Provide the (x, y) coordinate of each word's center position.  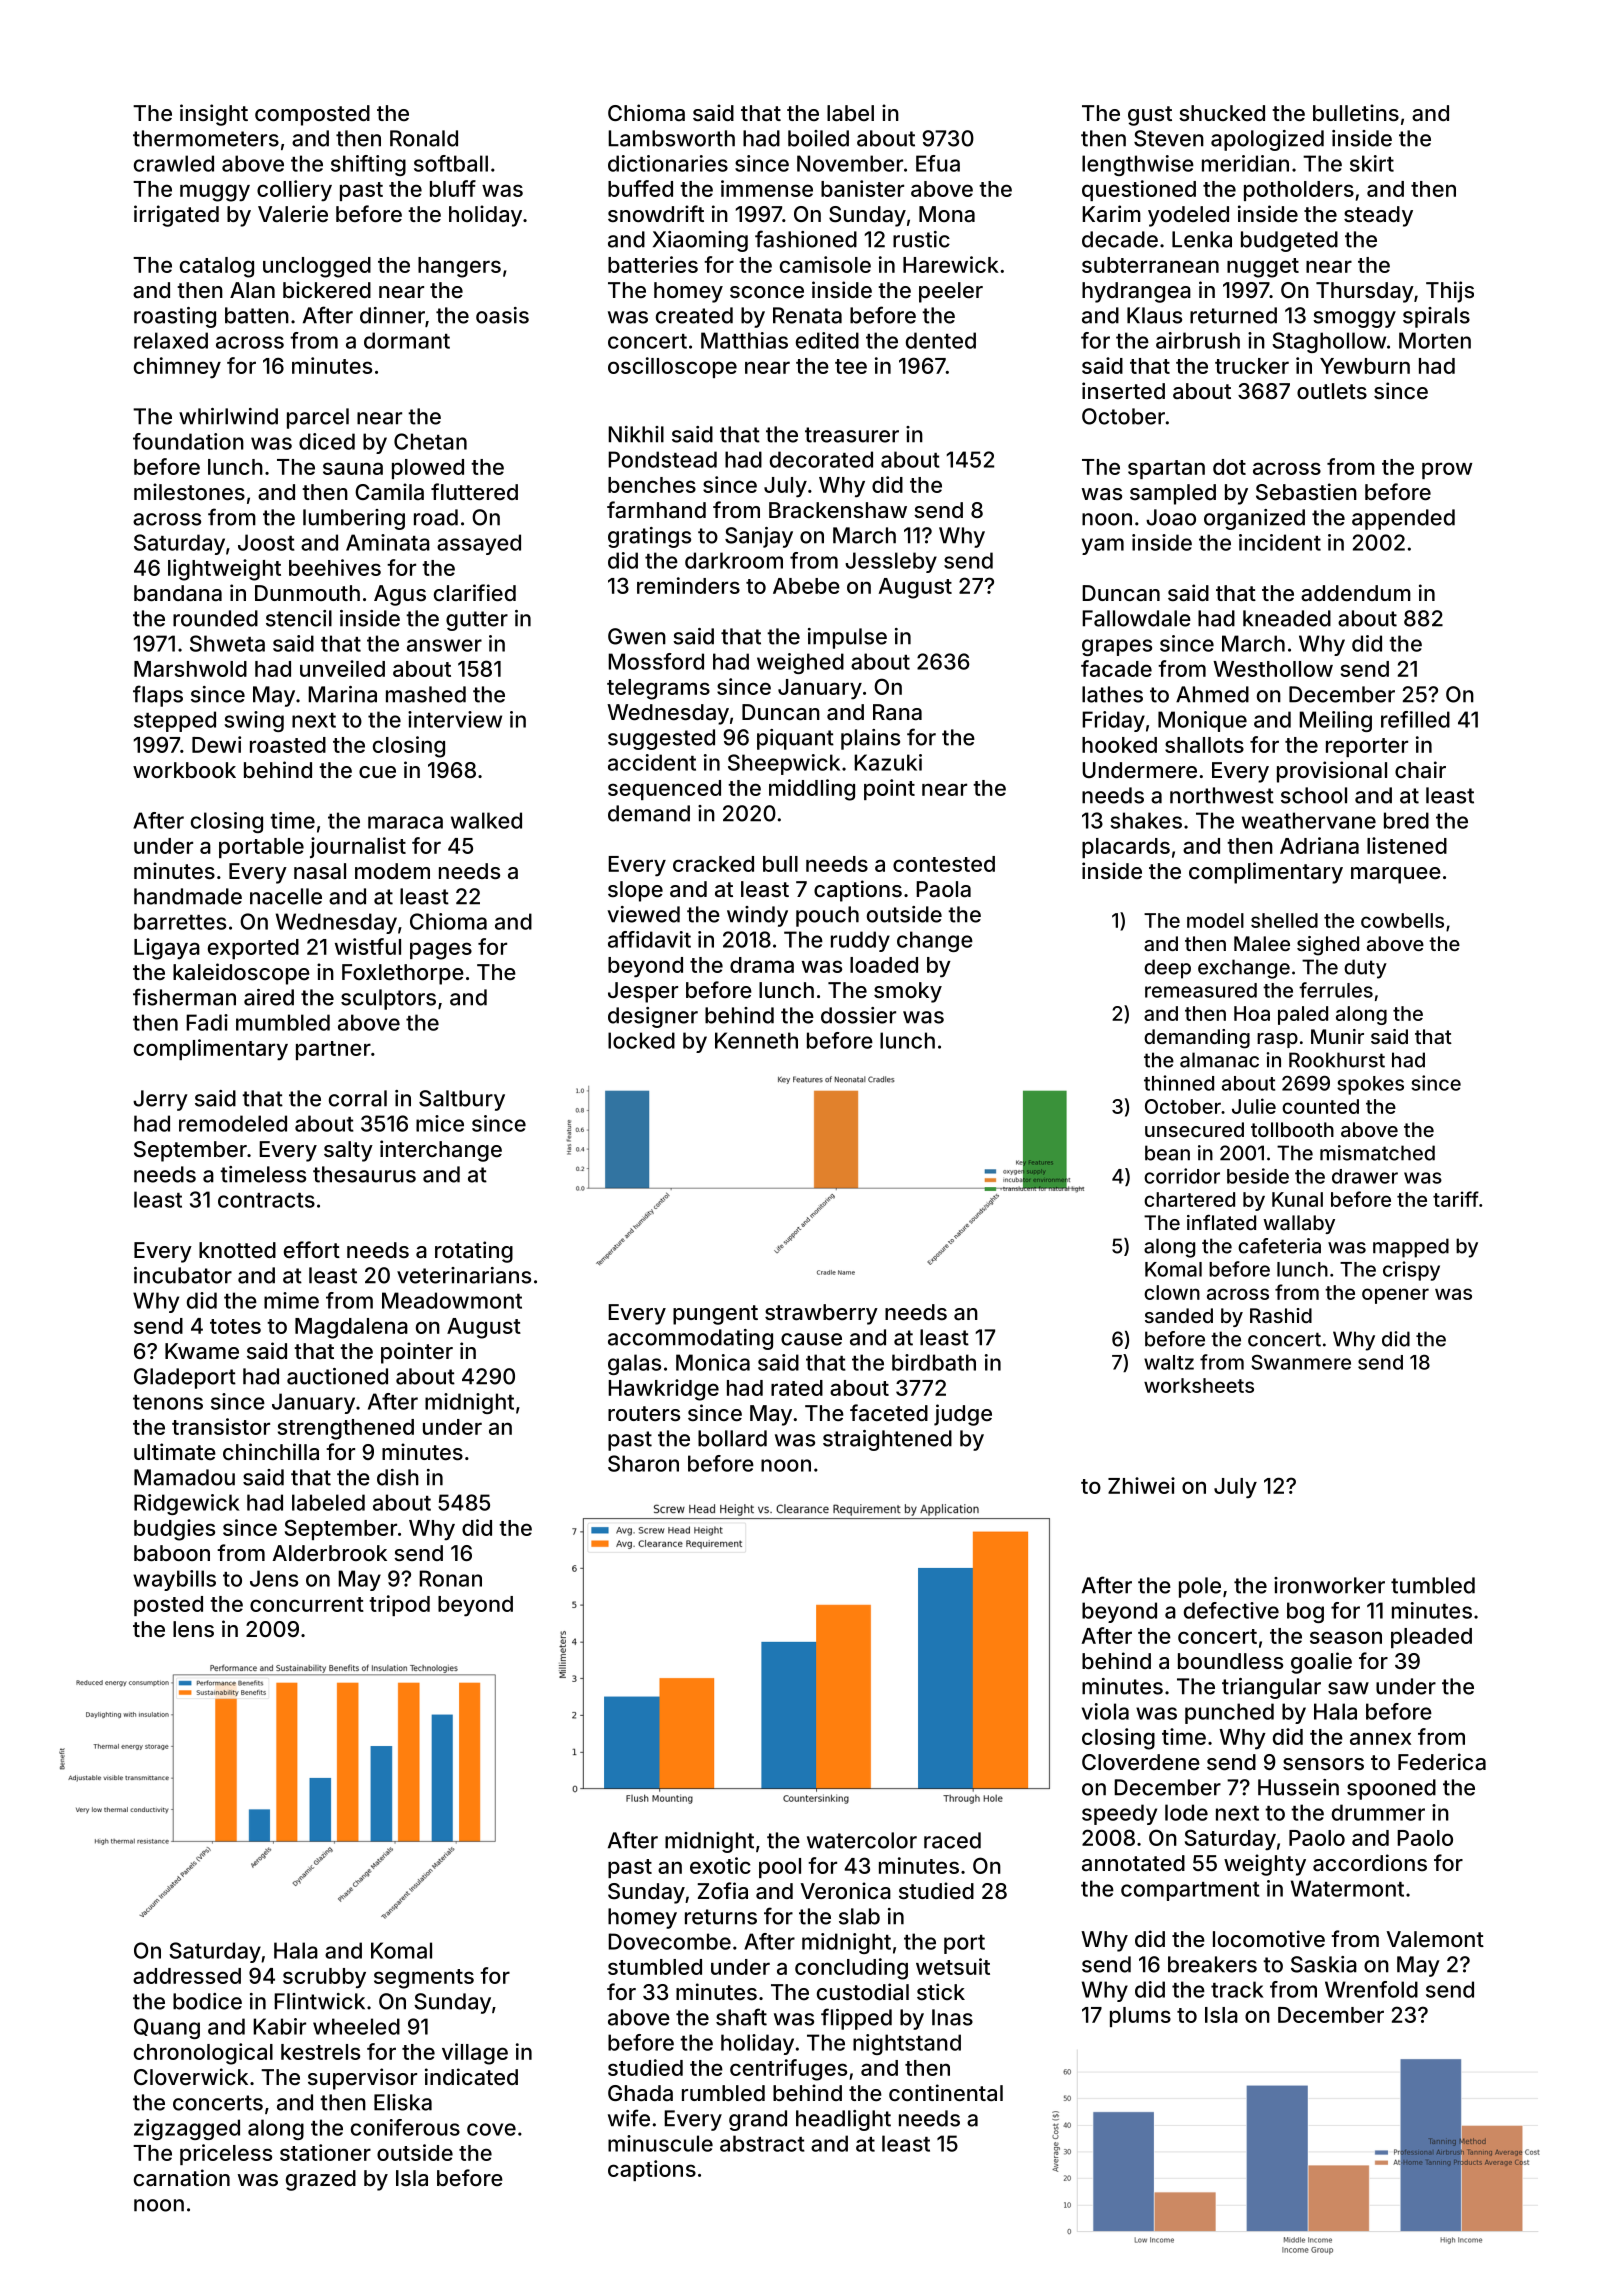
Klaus (1154, 315)
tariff (1456, 1199)
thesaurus (364, 1174)
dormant (407, 340)
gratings (649, 537)
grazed (321, 2180)
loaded (884, 965)
